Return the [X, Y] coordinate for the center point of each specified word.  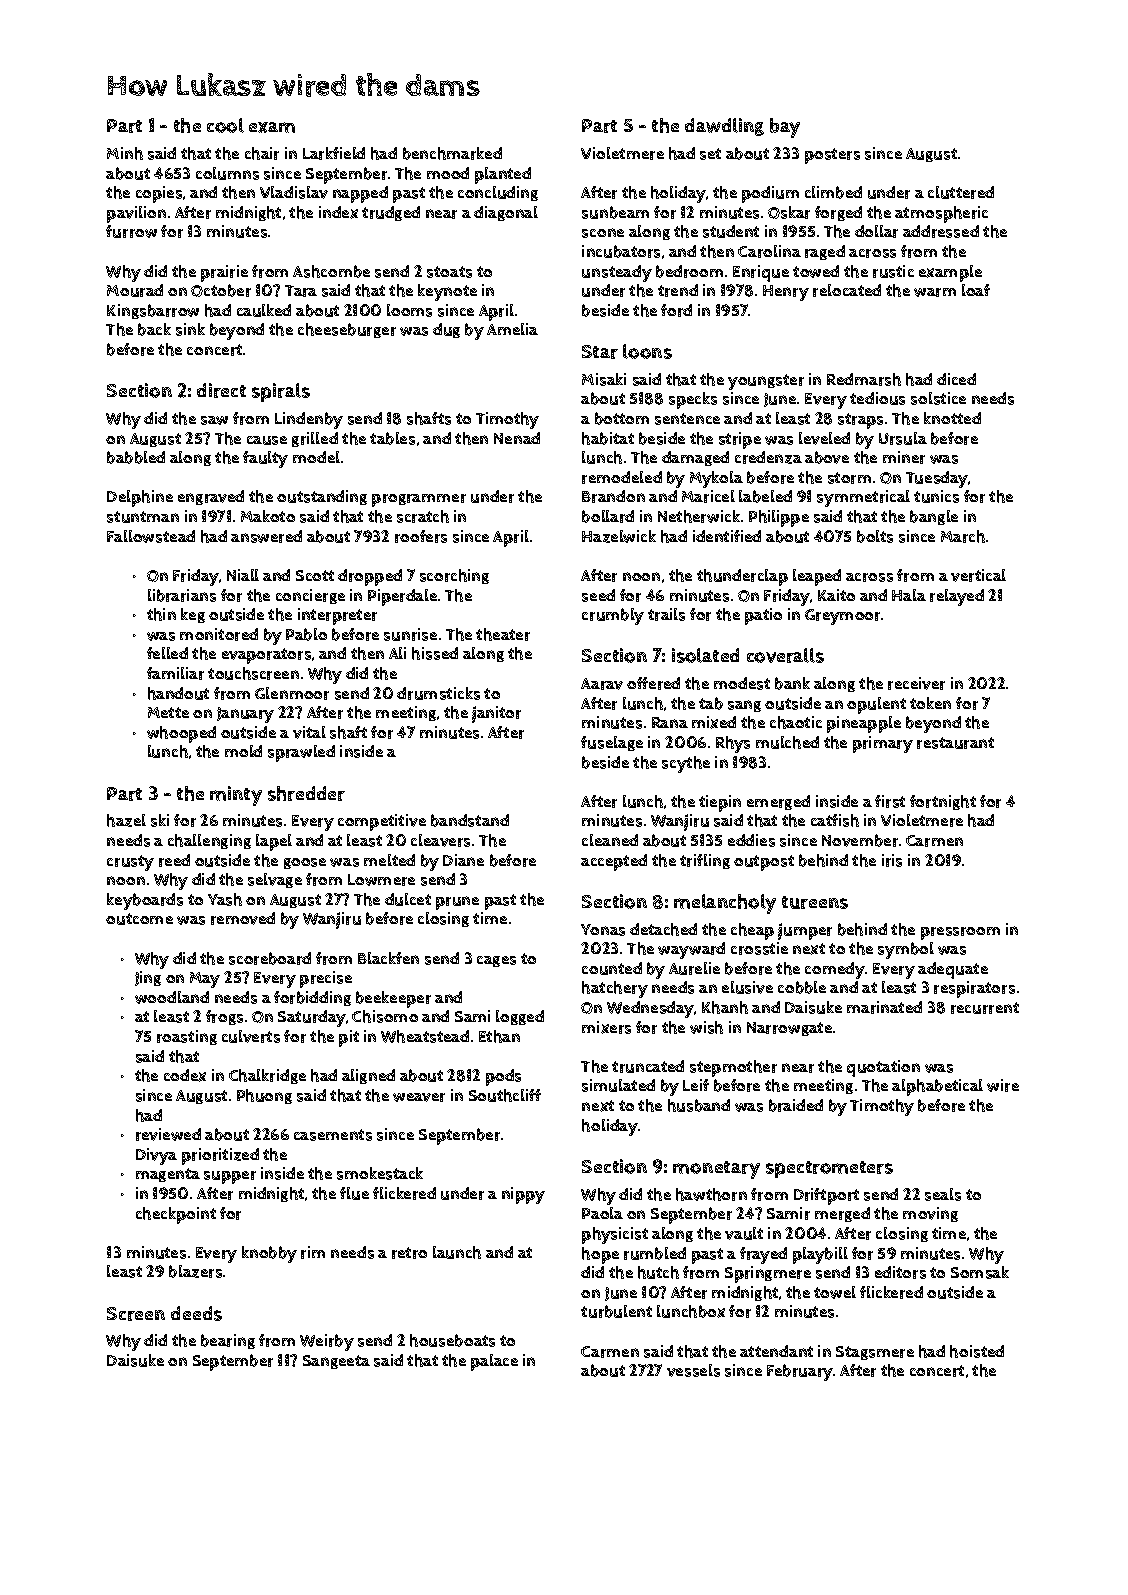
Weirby [327, 1342]
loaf [976, 290]
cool [225, 125]
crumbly [613, 616]
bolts [875, 536]
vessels [693, 1370]
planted [503, 175]
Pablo [306, 634]
